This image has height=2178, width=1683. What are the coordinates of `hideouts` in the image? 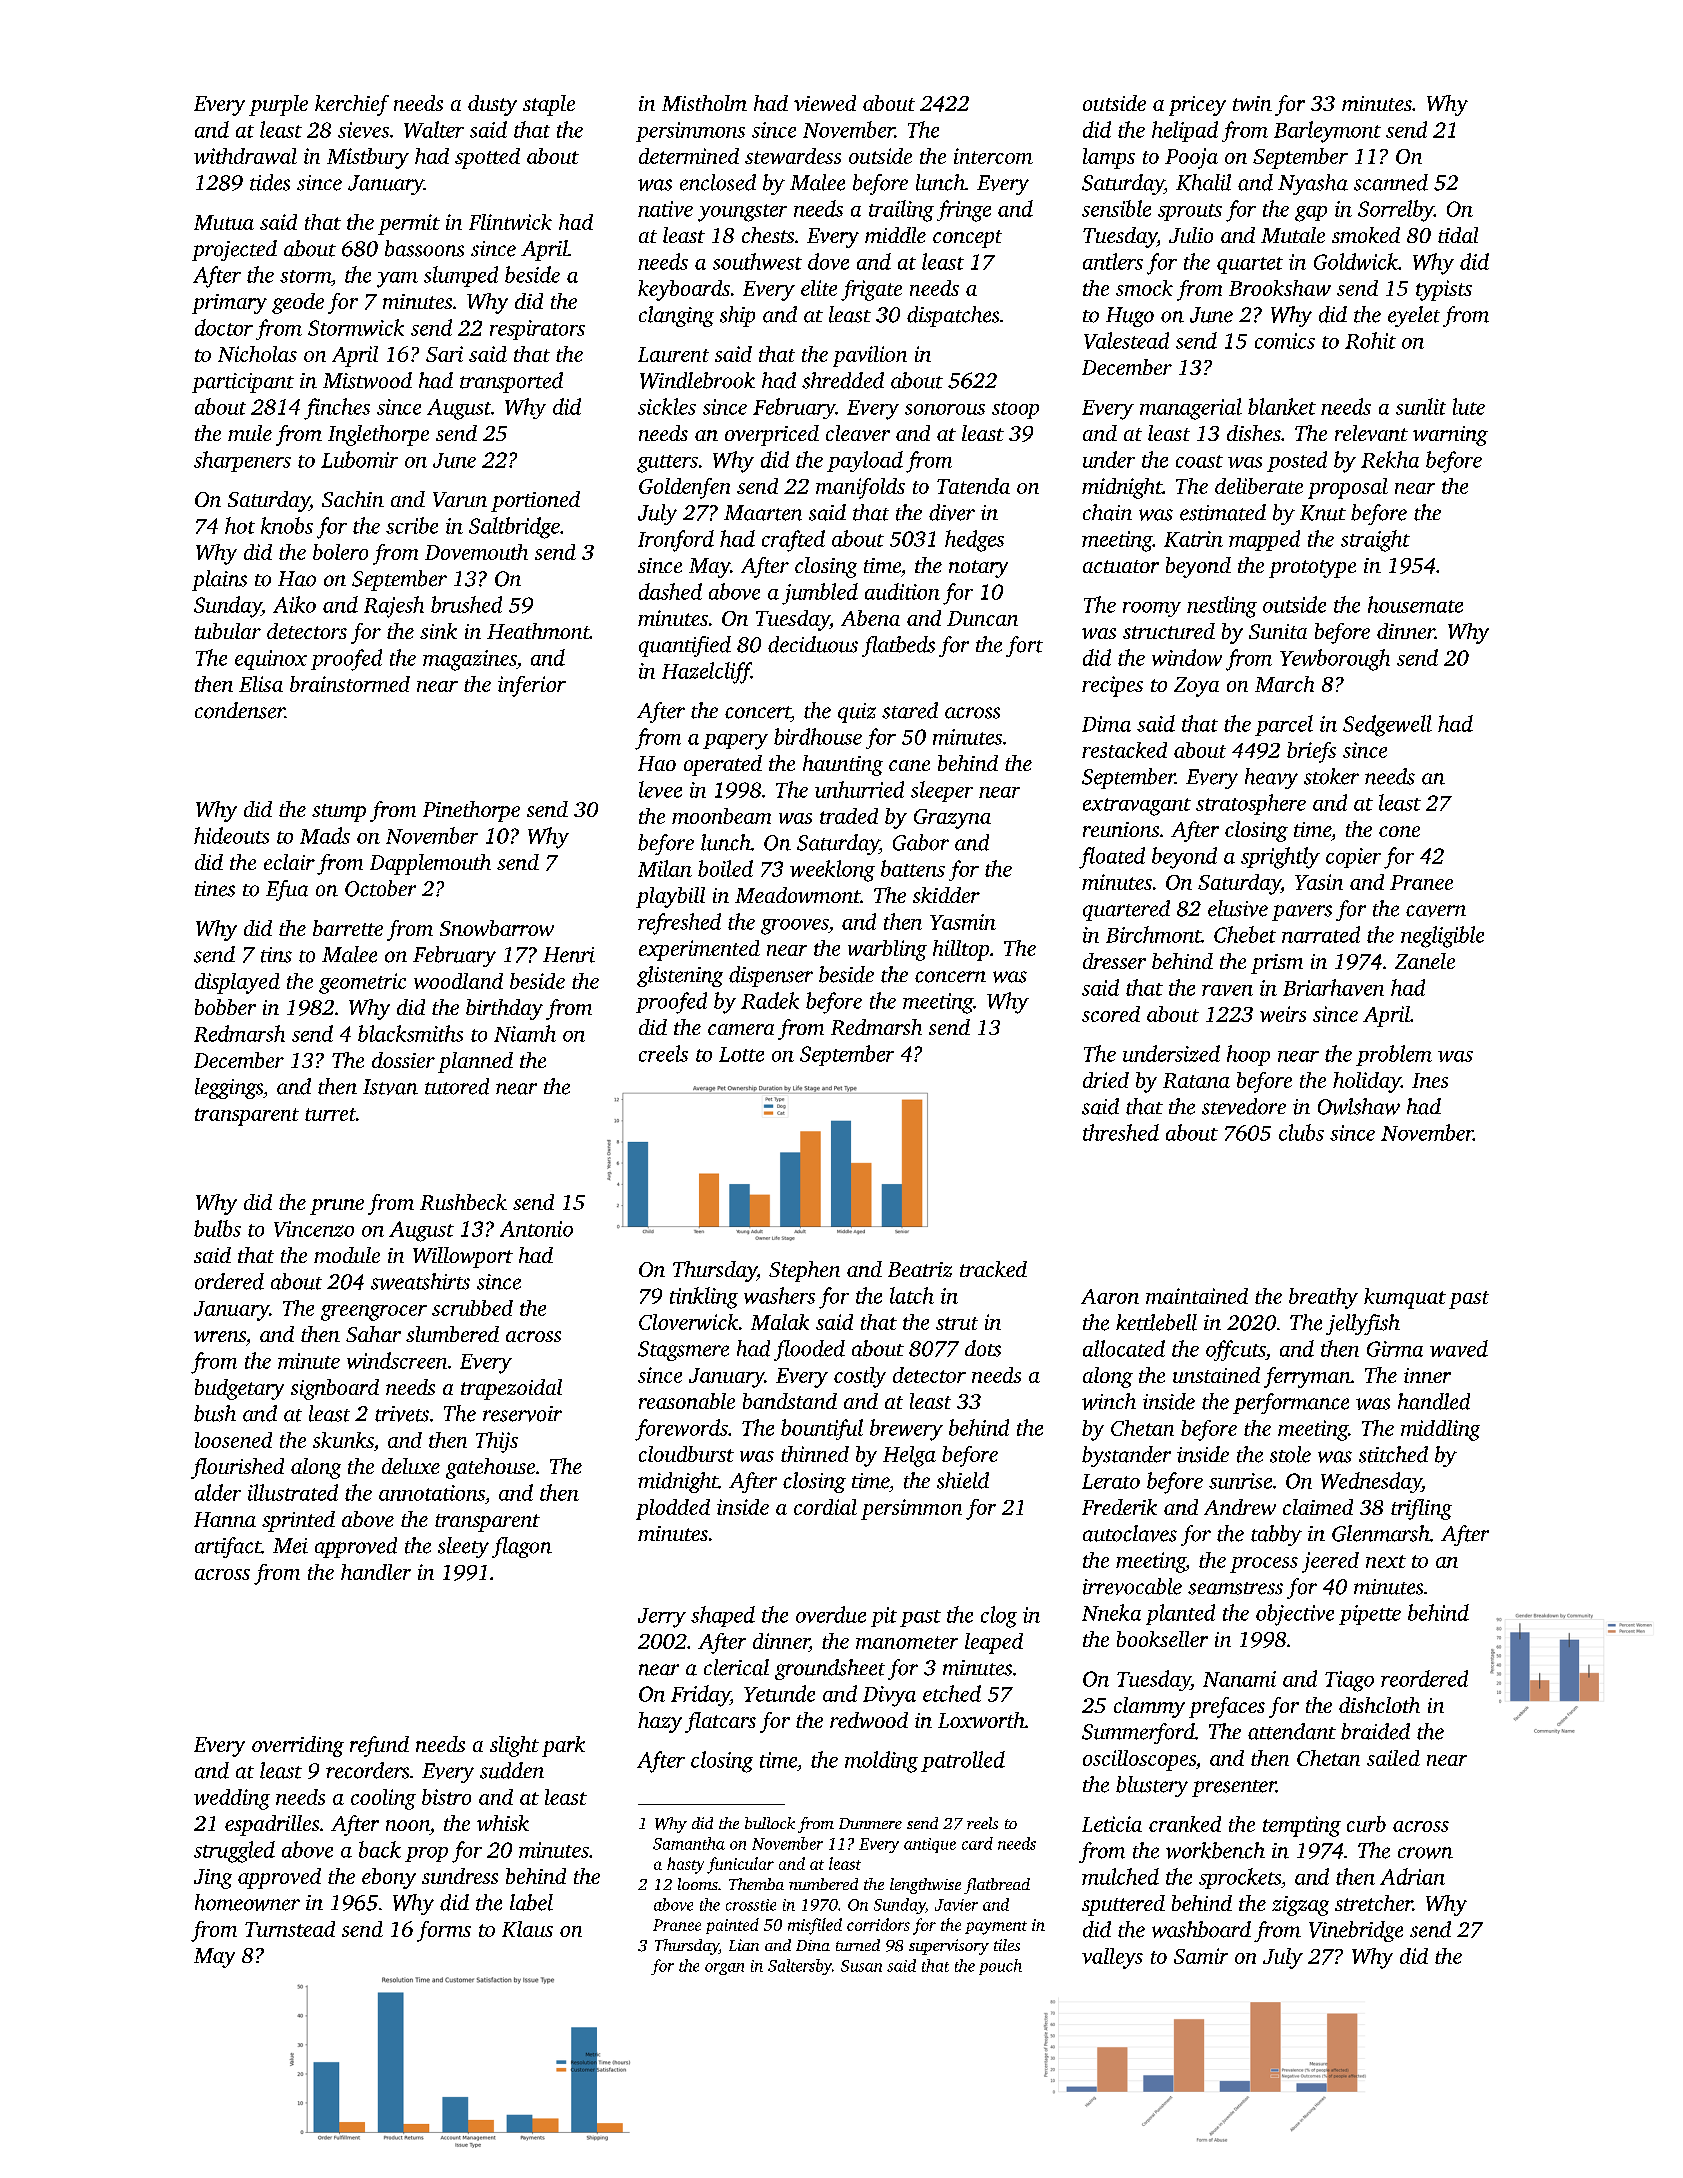 It's located at (231, 835).
